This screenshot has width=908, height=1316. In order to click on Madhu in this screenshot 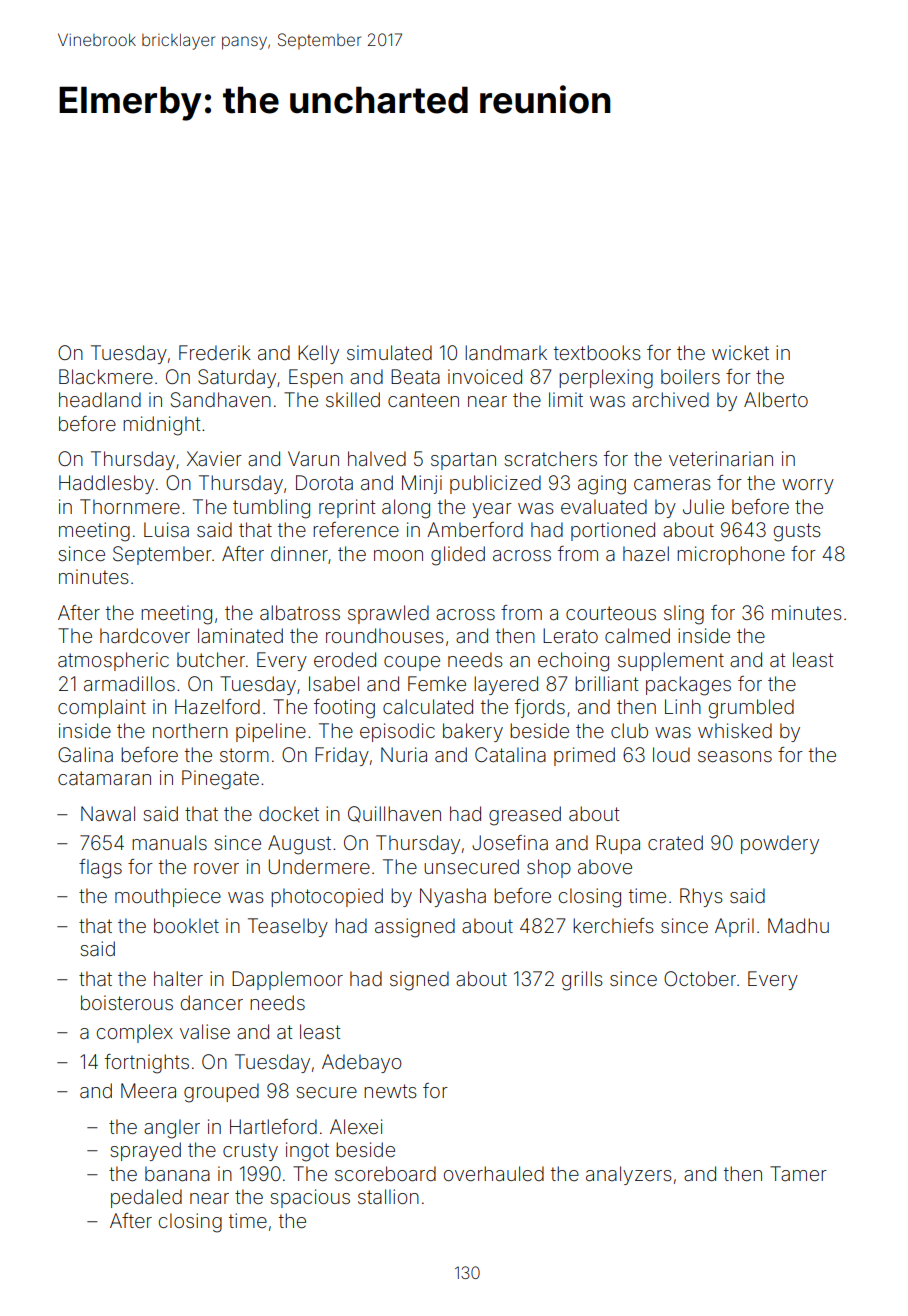, I will do `click(798, 925)`.
